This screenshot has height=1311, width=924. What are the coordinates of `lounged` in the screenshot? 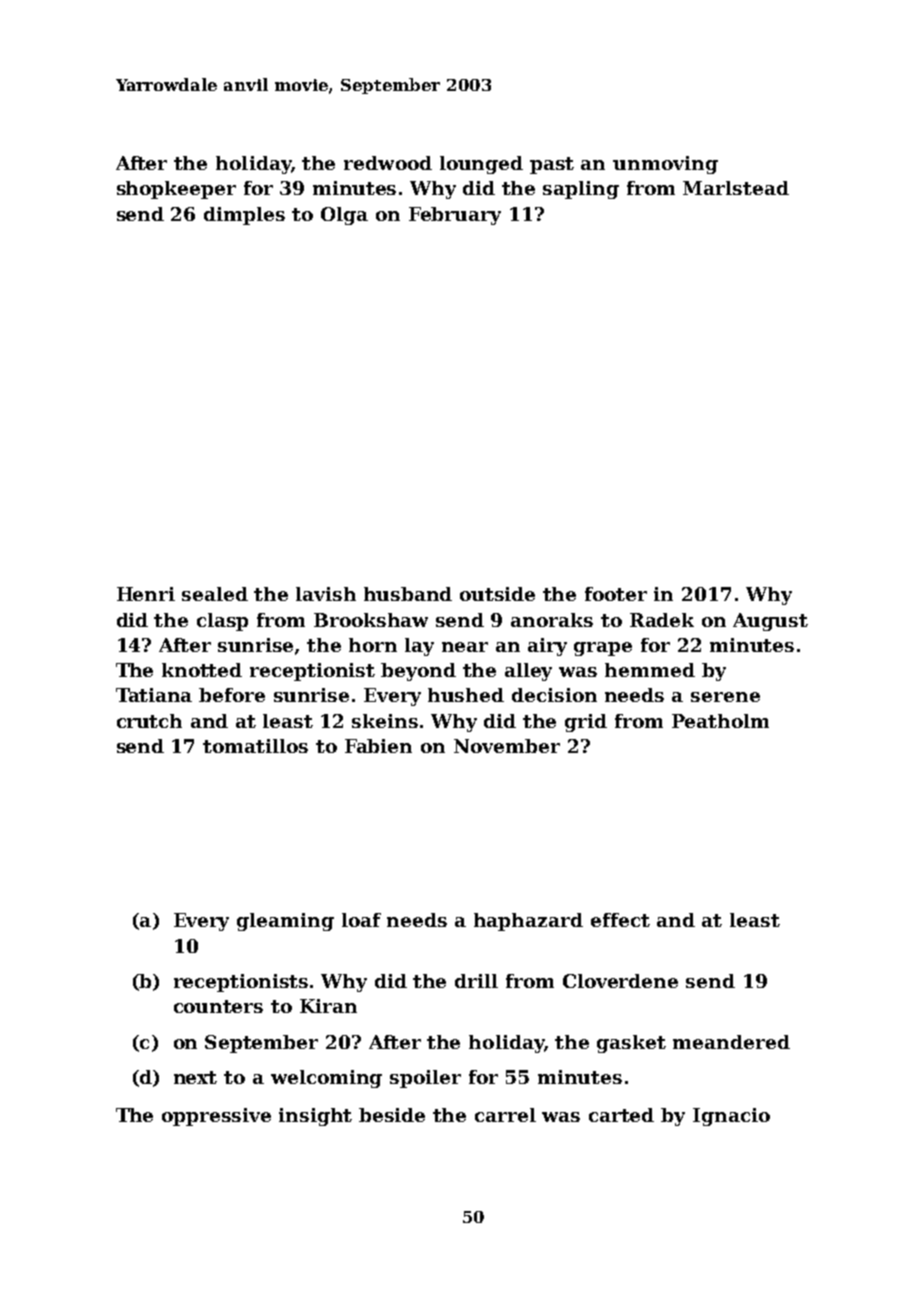 It's located at (481, 165).
